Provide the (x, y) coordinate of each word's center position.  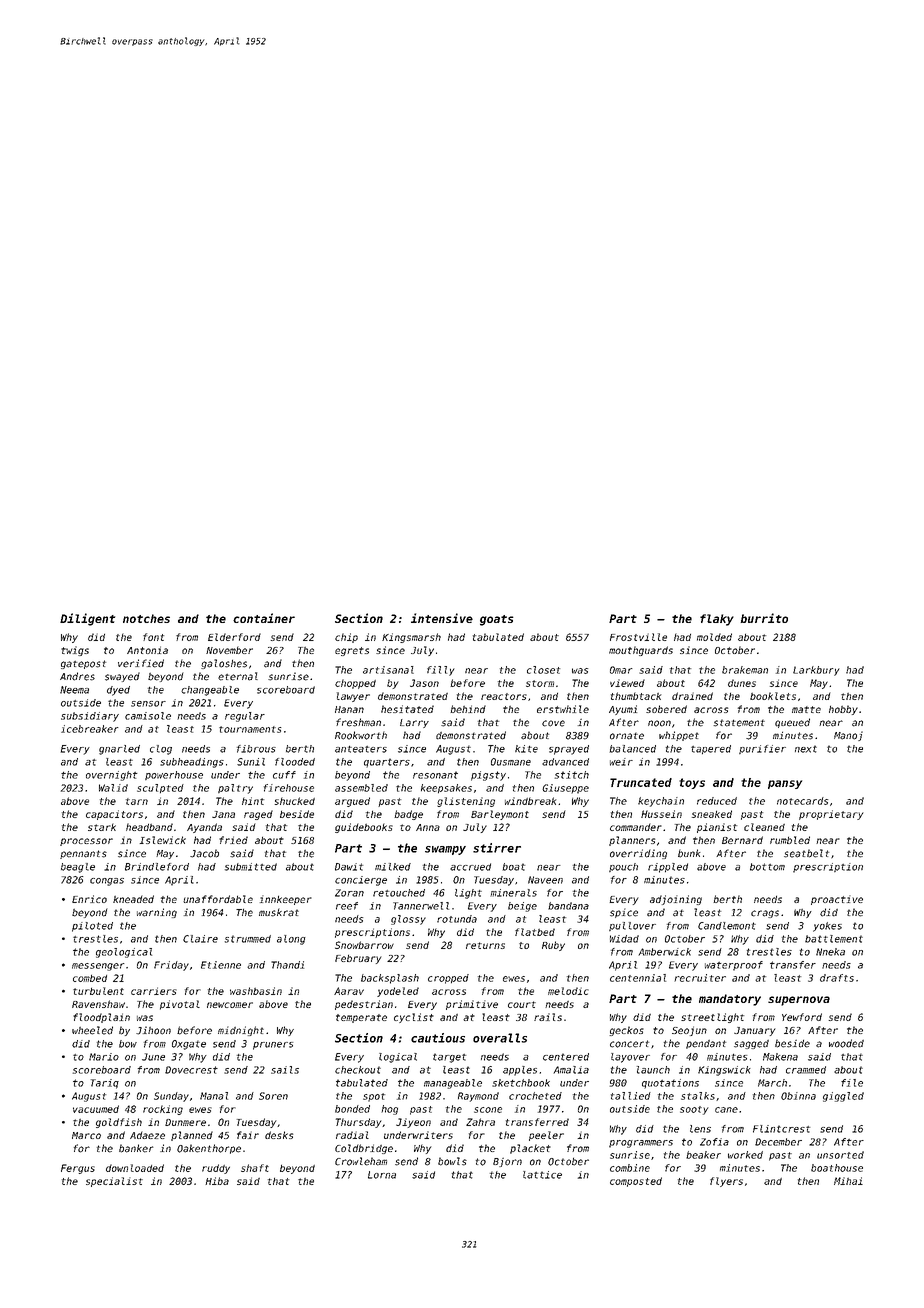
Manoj (848, 736)
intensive (442, 618)
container (264, 618)
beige (522, 907)
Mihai (848, 1181)
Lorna (382, 1175)
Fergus (78, 1169)
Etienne (221, 965)
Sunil (251, 762)
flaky (717, 620)
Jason (424, 683)
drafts (837, 978)
